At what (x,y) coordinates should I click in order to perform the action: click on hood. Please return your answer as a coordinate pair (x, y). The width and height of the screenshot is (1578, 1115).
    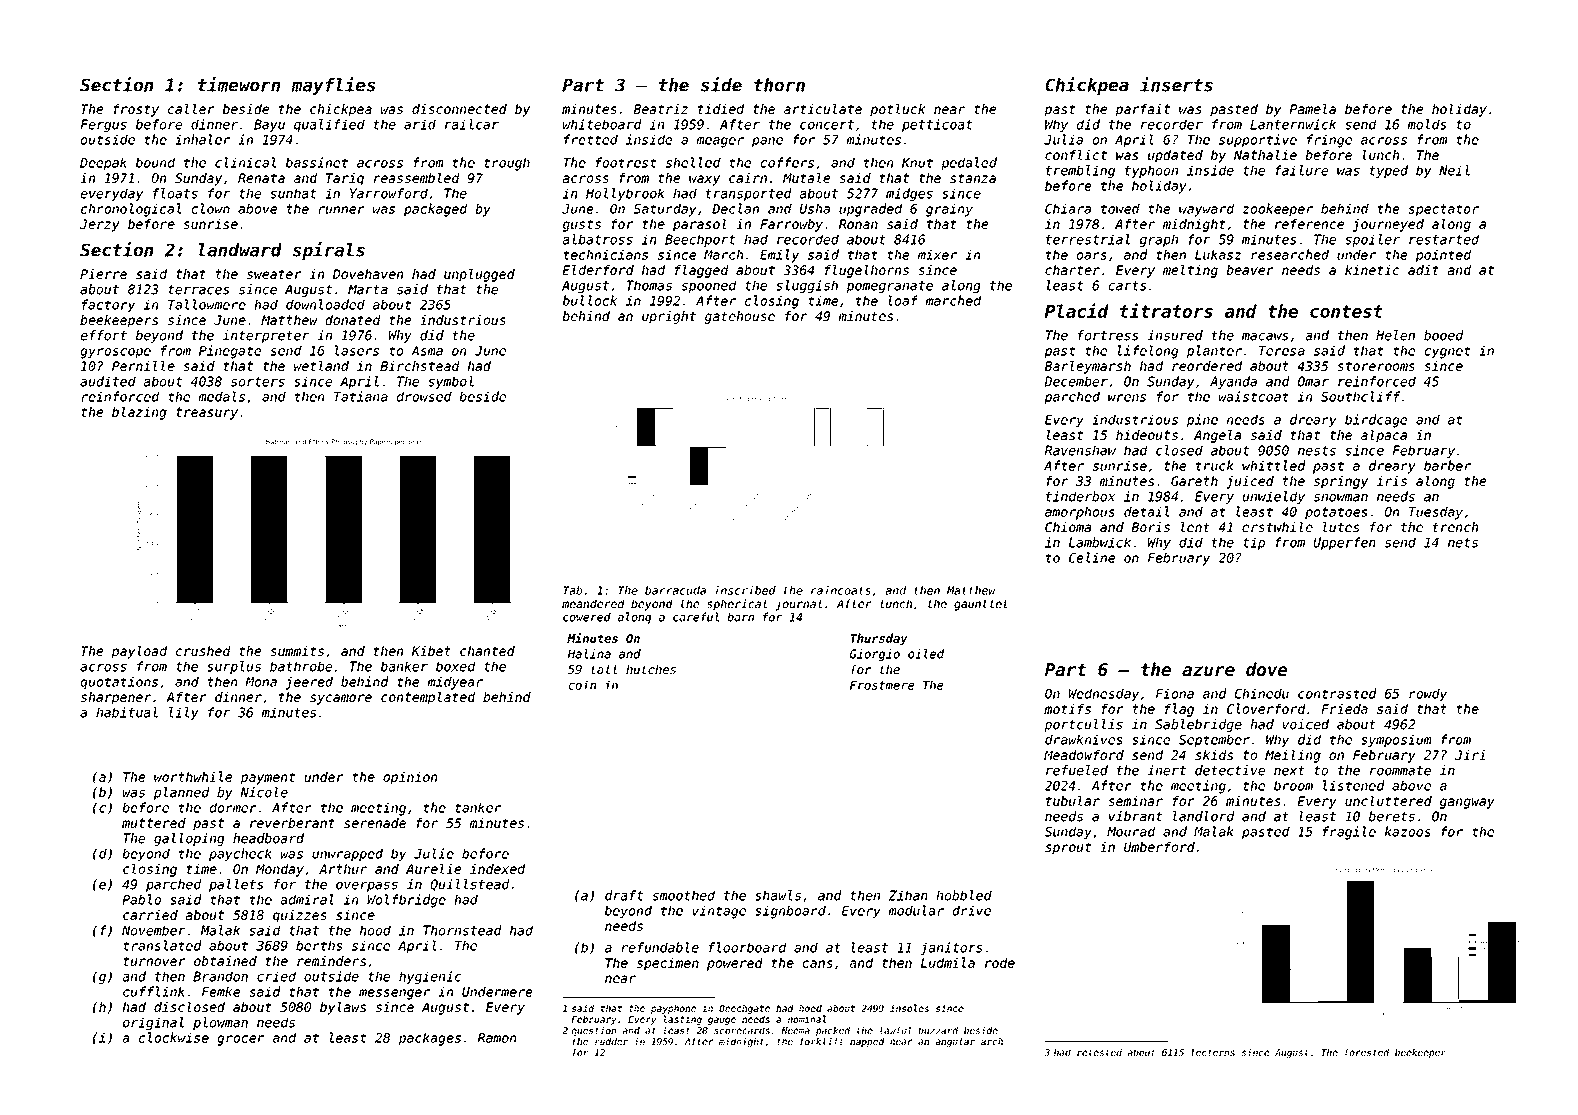
    Looking at the image, I should click on (375, 930).
